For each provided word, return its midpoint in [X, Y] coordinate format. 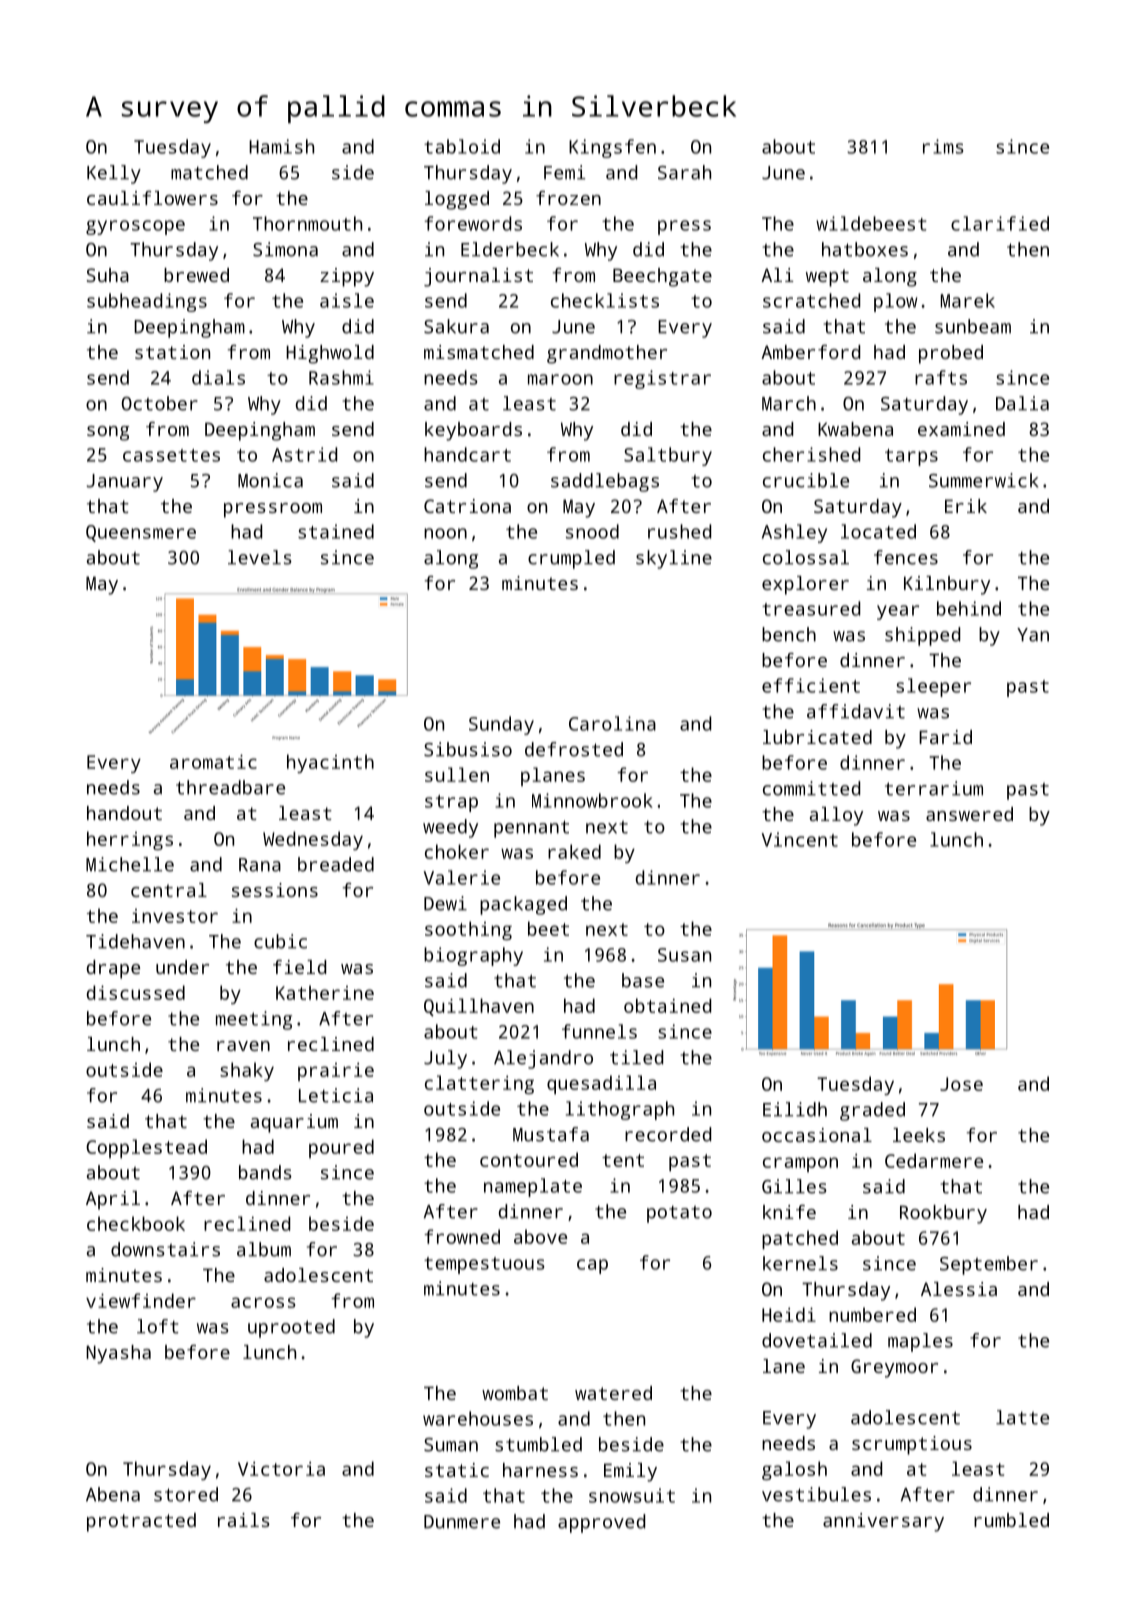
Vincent [799, 839]
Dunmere [462, 1522]
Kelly [114, 174]
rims [943, 146]
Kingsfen [612, 148]
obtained [667, 1005]
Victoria [281, 1468]
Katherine [325, 992]
